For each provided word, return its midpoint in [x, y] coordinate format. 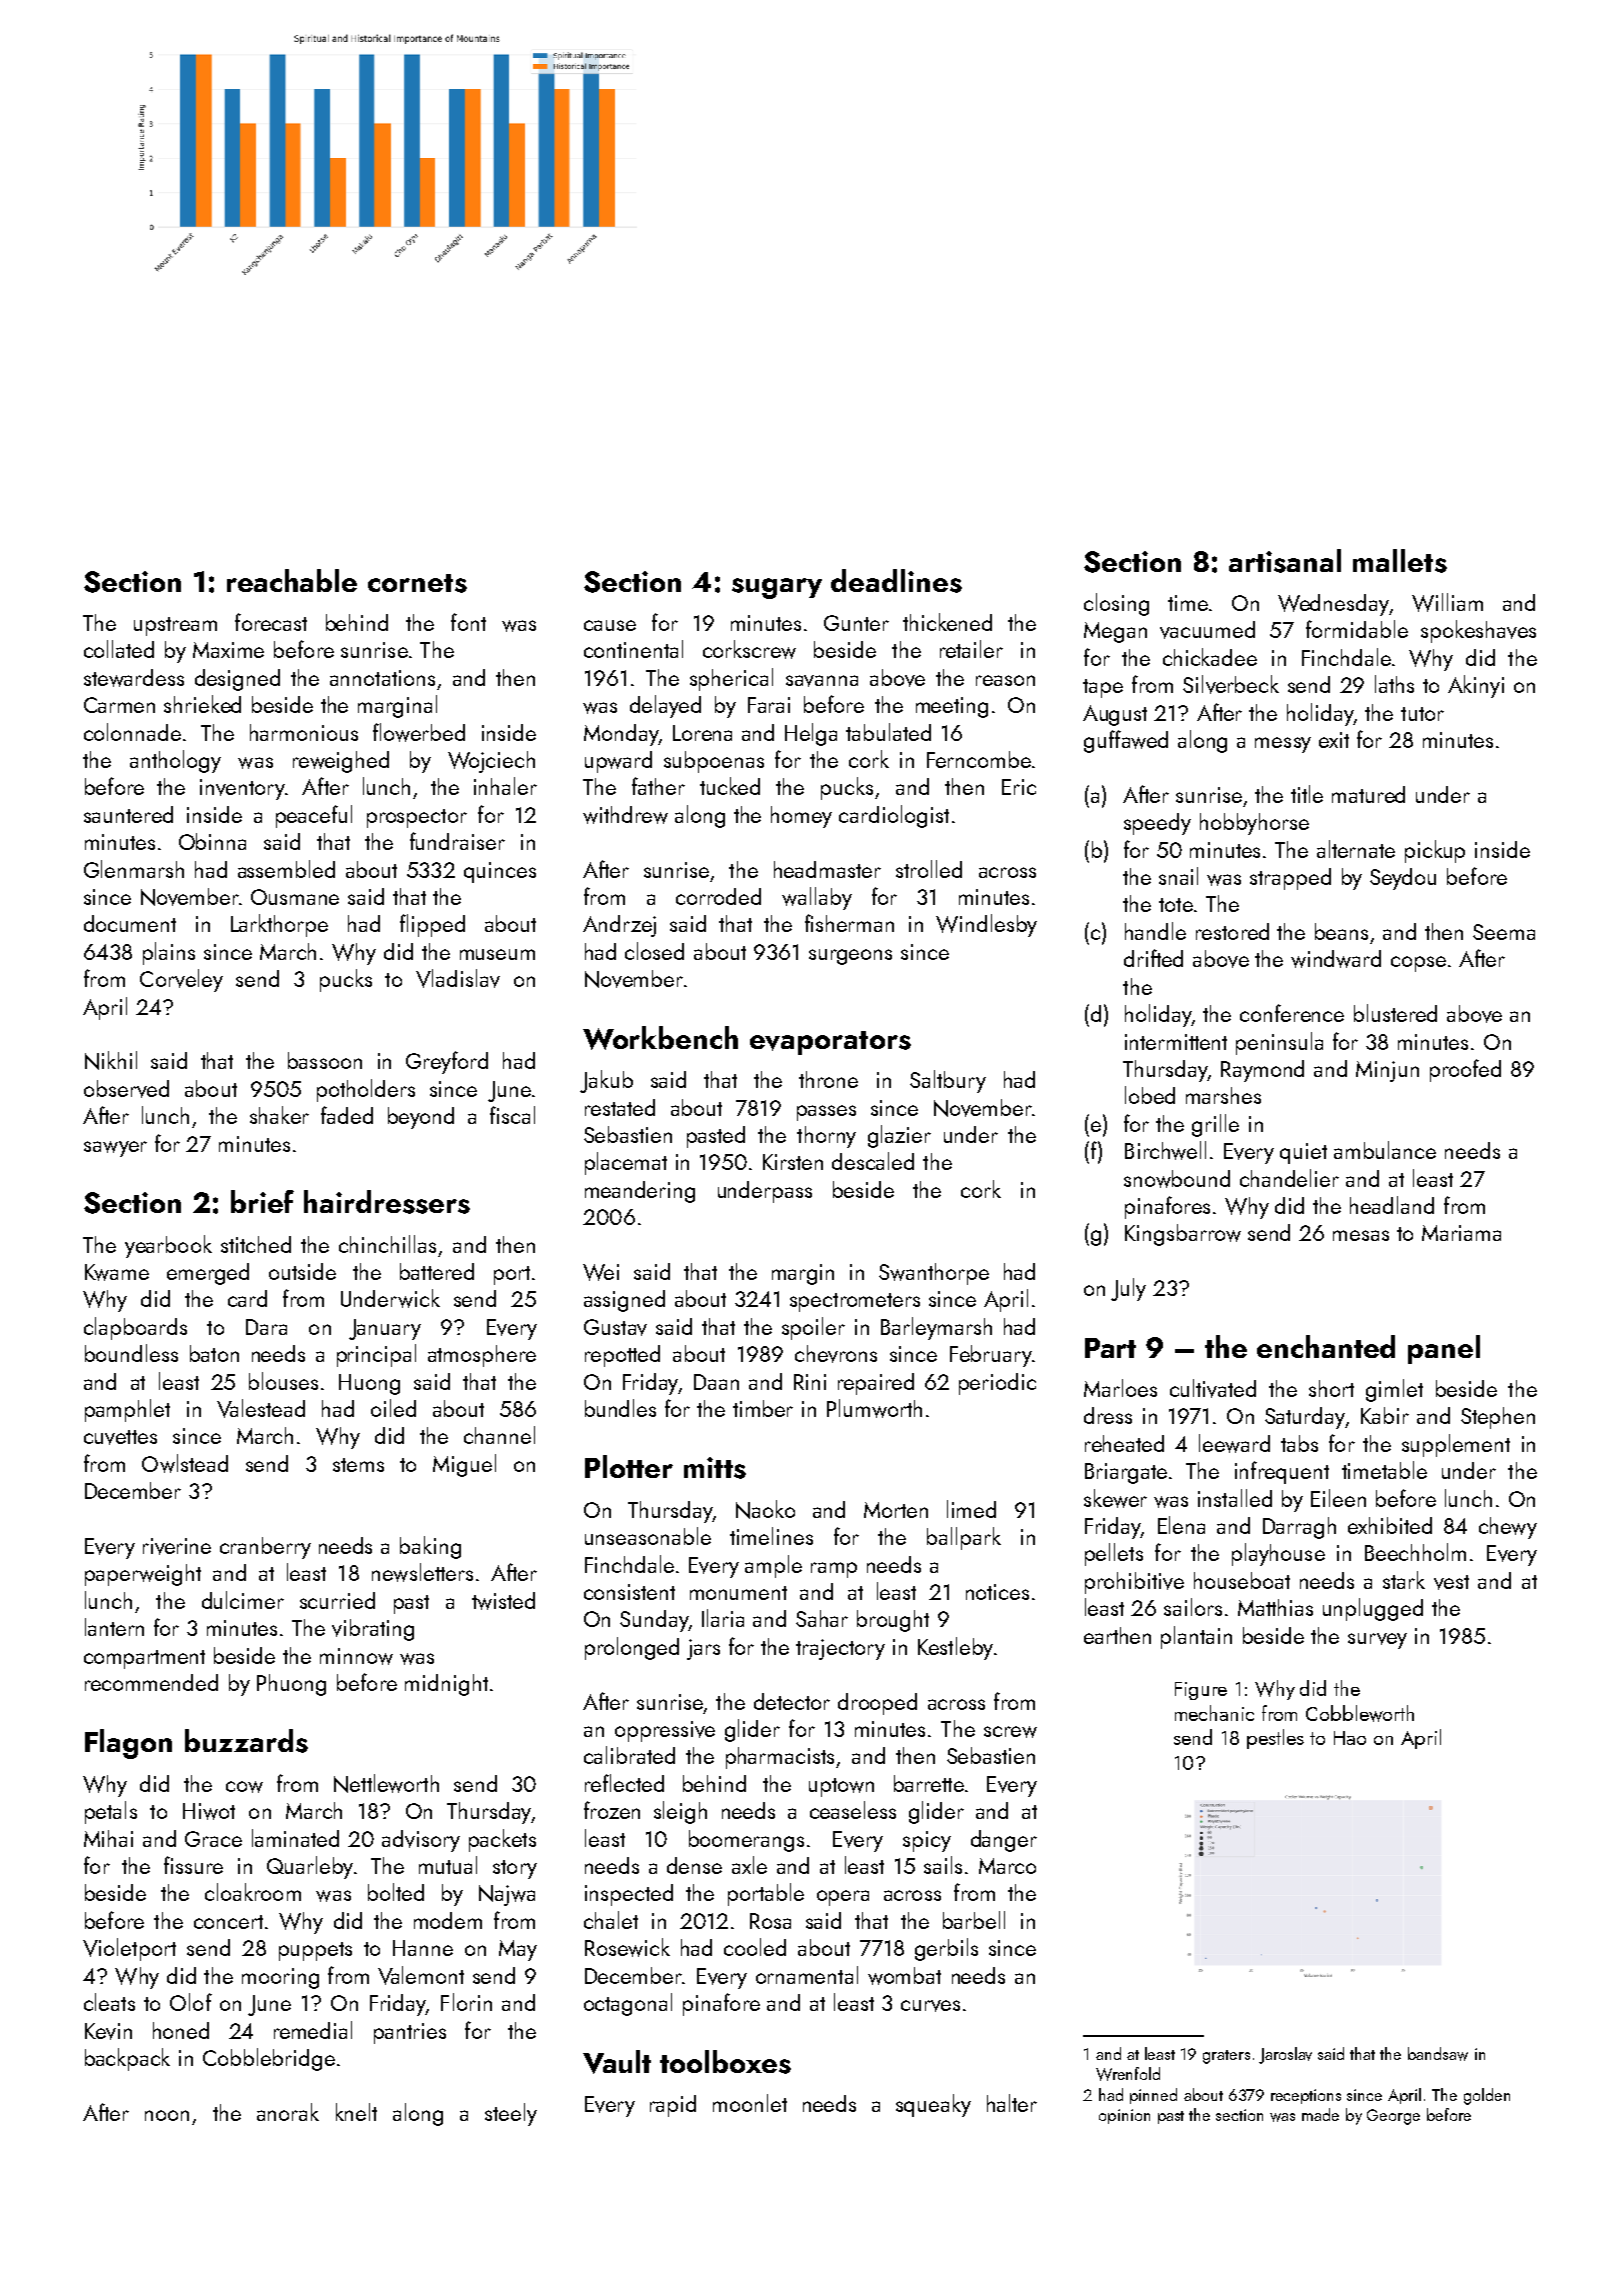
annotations [382, 678]
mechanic [1214, 1713]
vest [1451, 1582]
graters [1226, 2057]
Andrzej [619, 926]
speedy [1157, 824]
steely [511, 2114]
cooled [755, 1947]
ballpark [964, 1538]
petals [111, 1812]
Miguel [464, 1465]
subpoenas [714, 762]
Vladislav [458, 978]
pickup [1435, 851]
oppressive [665, 1731]
